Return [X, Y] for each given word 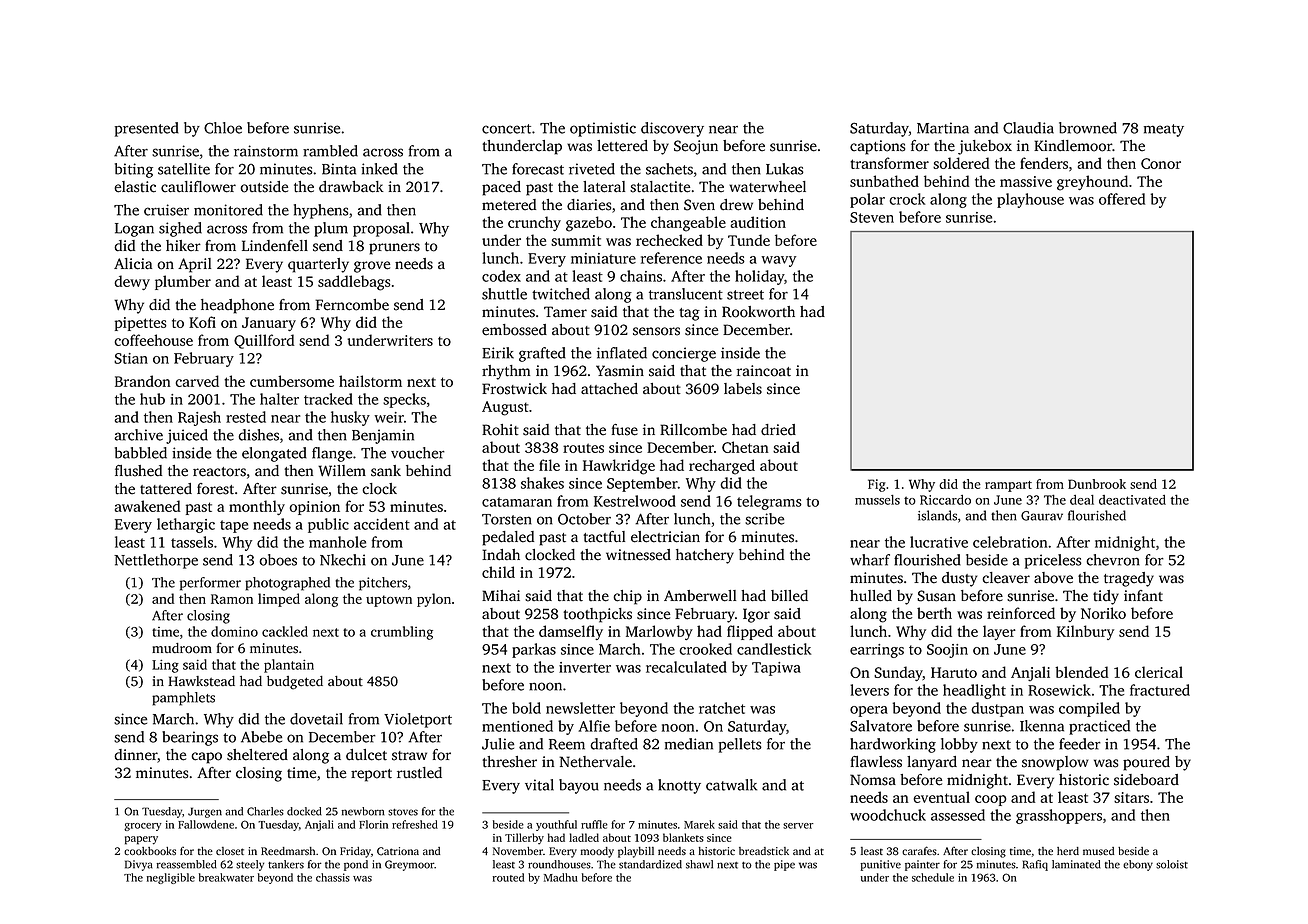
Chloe [223, 128]
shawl [699, 864]
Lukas [785, 169]
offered [1122, 199]
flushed [138, 471]
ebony [1138, 865]
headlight [974, 691]
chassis [333, 877]
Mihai [501, 596]
